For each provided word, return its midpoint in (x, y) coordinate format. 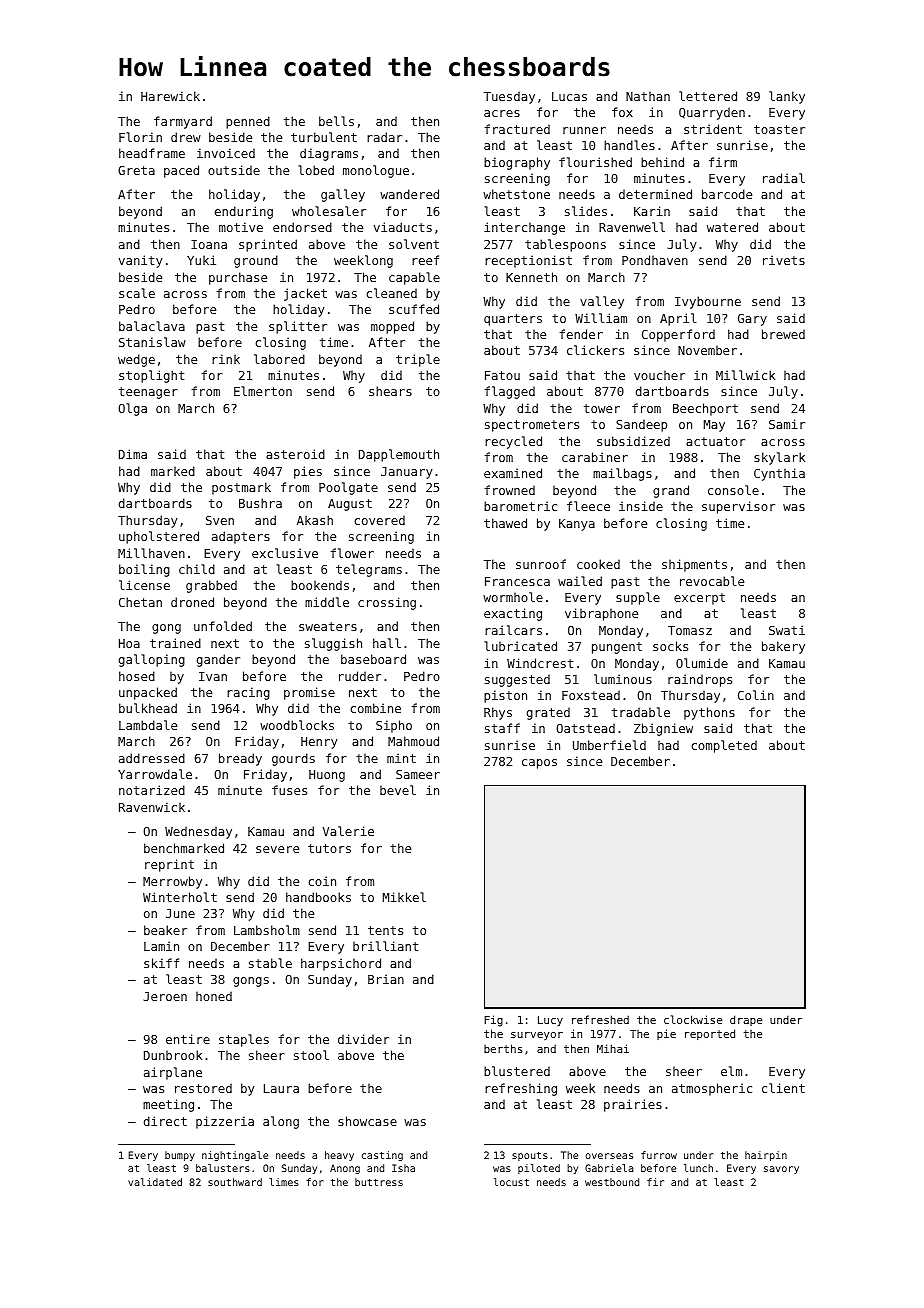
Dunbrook (173, 1055)
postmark (241, 488)
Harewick (170, 96)
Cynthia (779, 474)
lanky (787, 97)
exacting (513, 614)
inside (641, 506)
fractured (517, 129)
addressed (152, 758)
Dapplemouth (399, 455)
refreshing (521, 1089)
